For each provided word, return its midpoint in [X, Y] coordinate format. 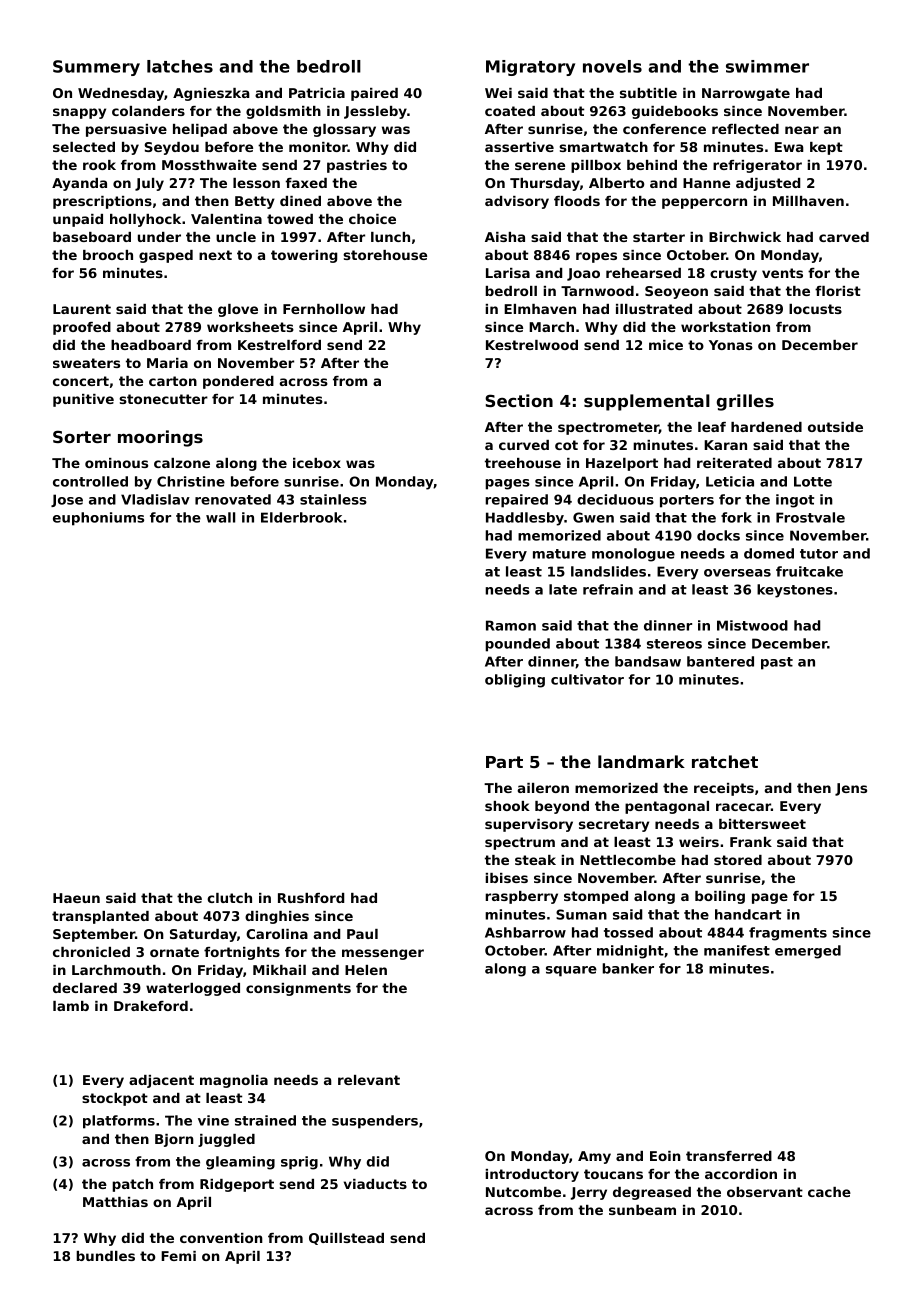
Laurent [82, 309]
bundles [105, 1256]
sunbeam [642, 1210]
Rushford [311, 898]
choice [372, 219]
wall [220, 517]
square [571, 971]
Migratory [530, 68]
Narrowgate [746, 94]
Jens [851, 789]
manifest [737, 950]
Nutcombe [523, 1192]
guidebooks [675, 112]
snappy [79, 113]
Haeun [76, 898]
